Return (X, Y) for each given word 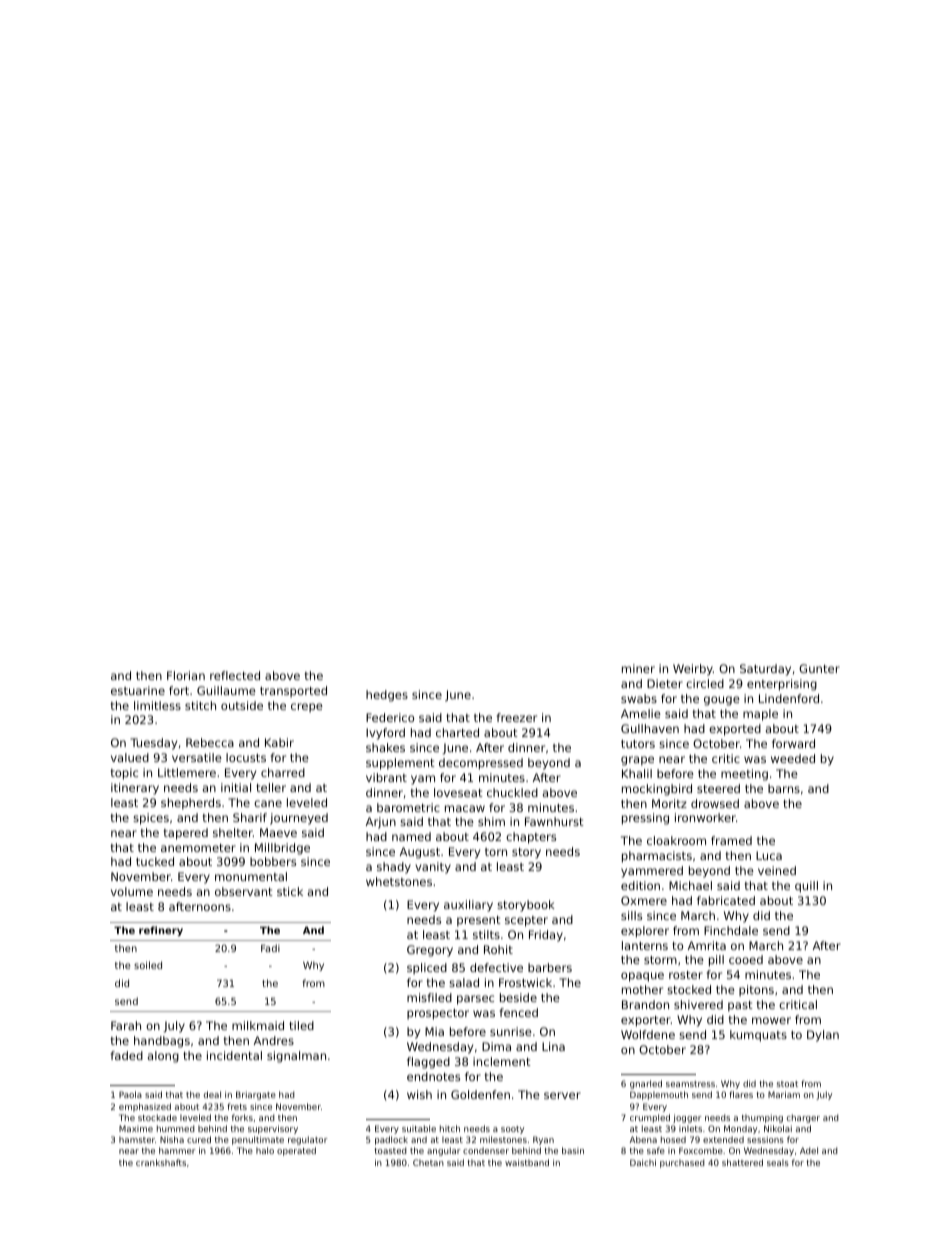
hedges (387, 696)
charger (803, 1118)
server (562, 1095)
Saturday (765, 670)
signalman (296, 1057)
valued (130, 757)
